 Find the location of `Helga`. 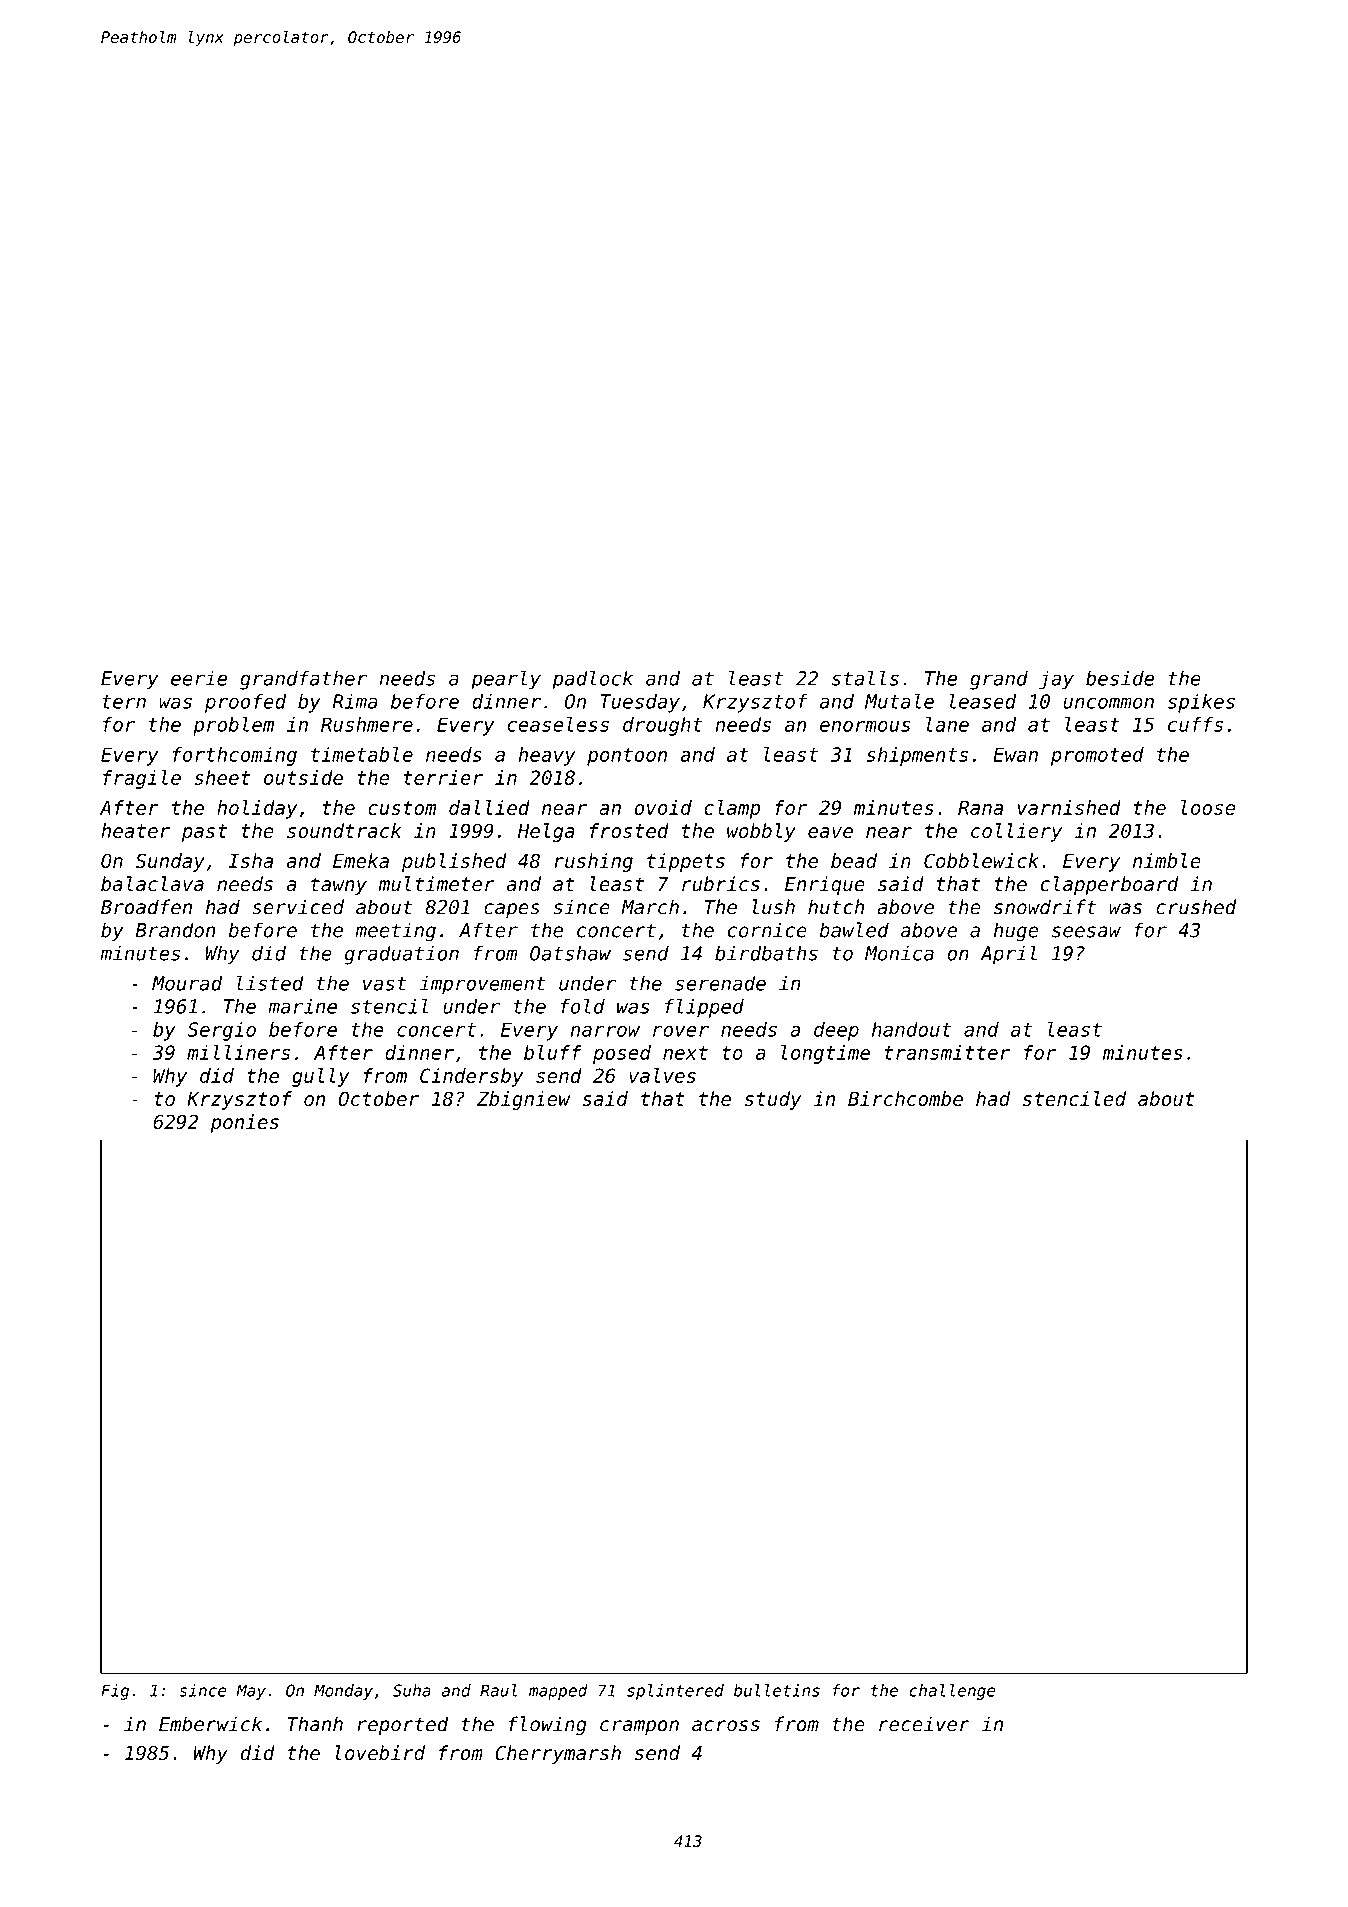

Helga is located at coordinates (546, 832).
